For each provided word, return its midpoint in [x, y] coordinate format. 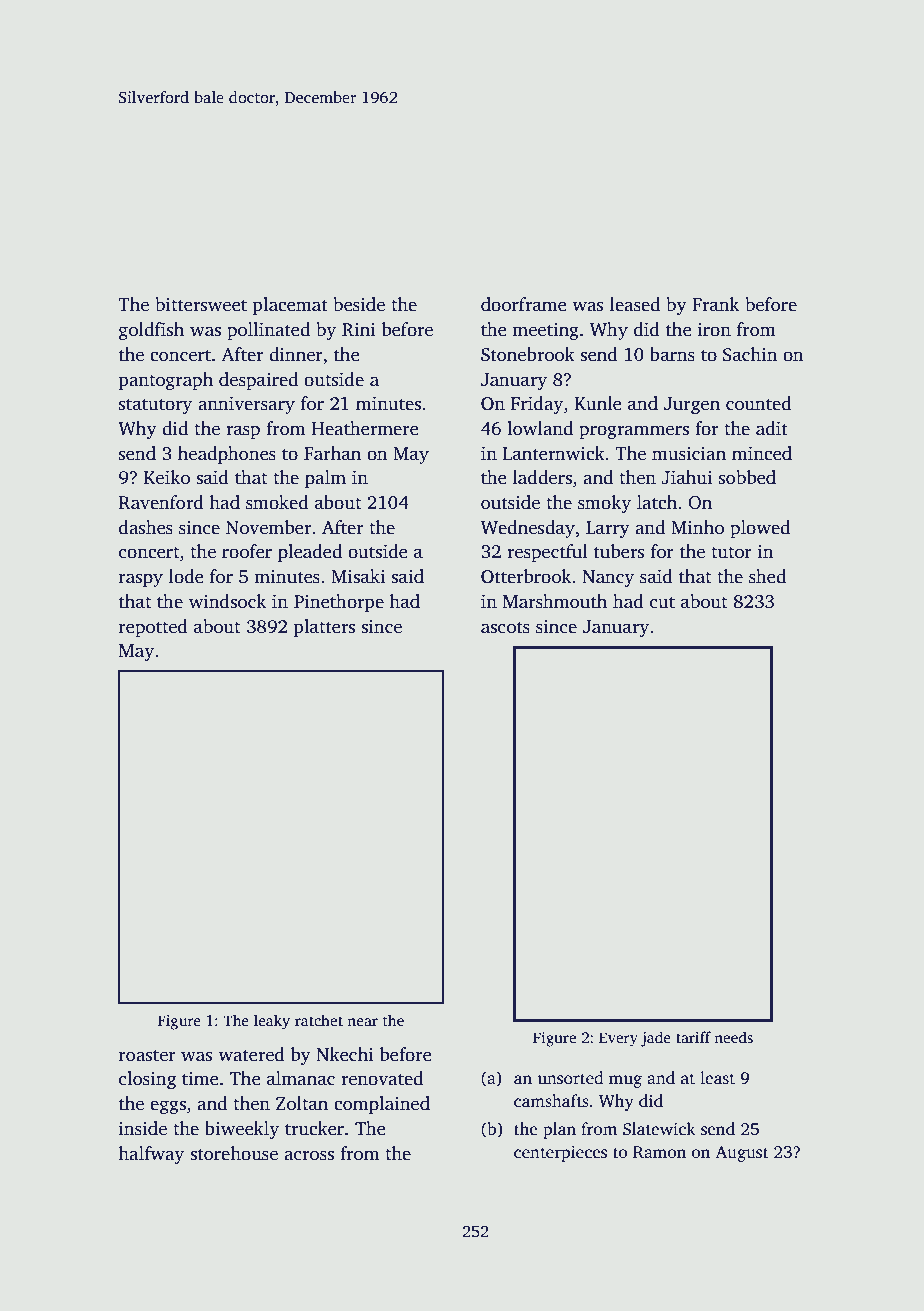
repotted [153, 628]
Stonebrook [528, 354]
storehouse [234, 1153]
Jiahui [686, 477]
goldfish [151, 331]
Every [618, 1039]
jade [656, 1039]
